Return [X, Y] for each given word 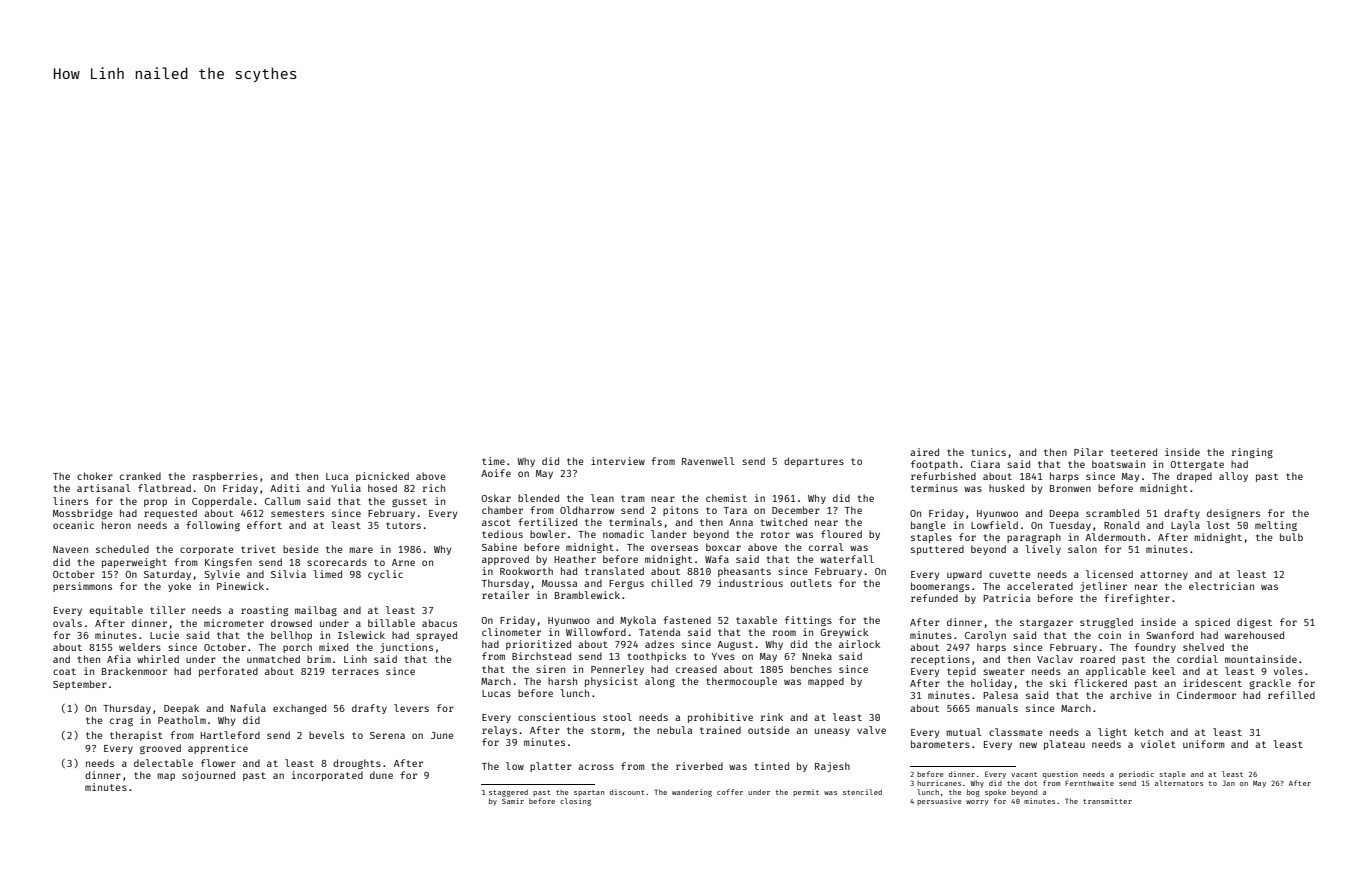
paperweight [134, 563]
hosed [382, 488]
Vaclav [1055, 659]
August [735, 645]
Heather [575, 559]
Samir [513, 801]
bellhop [291, 636]
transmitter [1107, 801]
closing [575, 802]
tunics [988, 452]
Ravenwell [708, 461]
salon [1082, 549]
